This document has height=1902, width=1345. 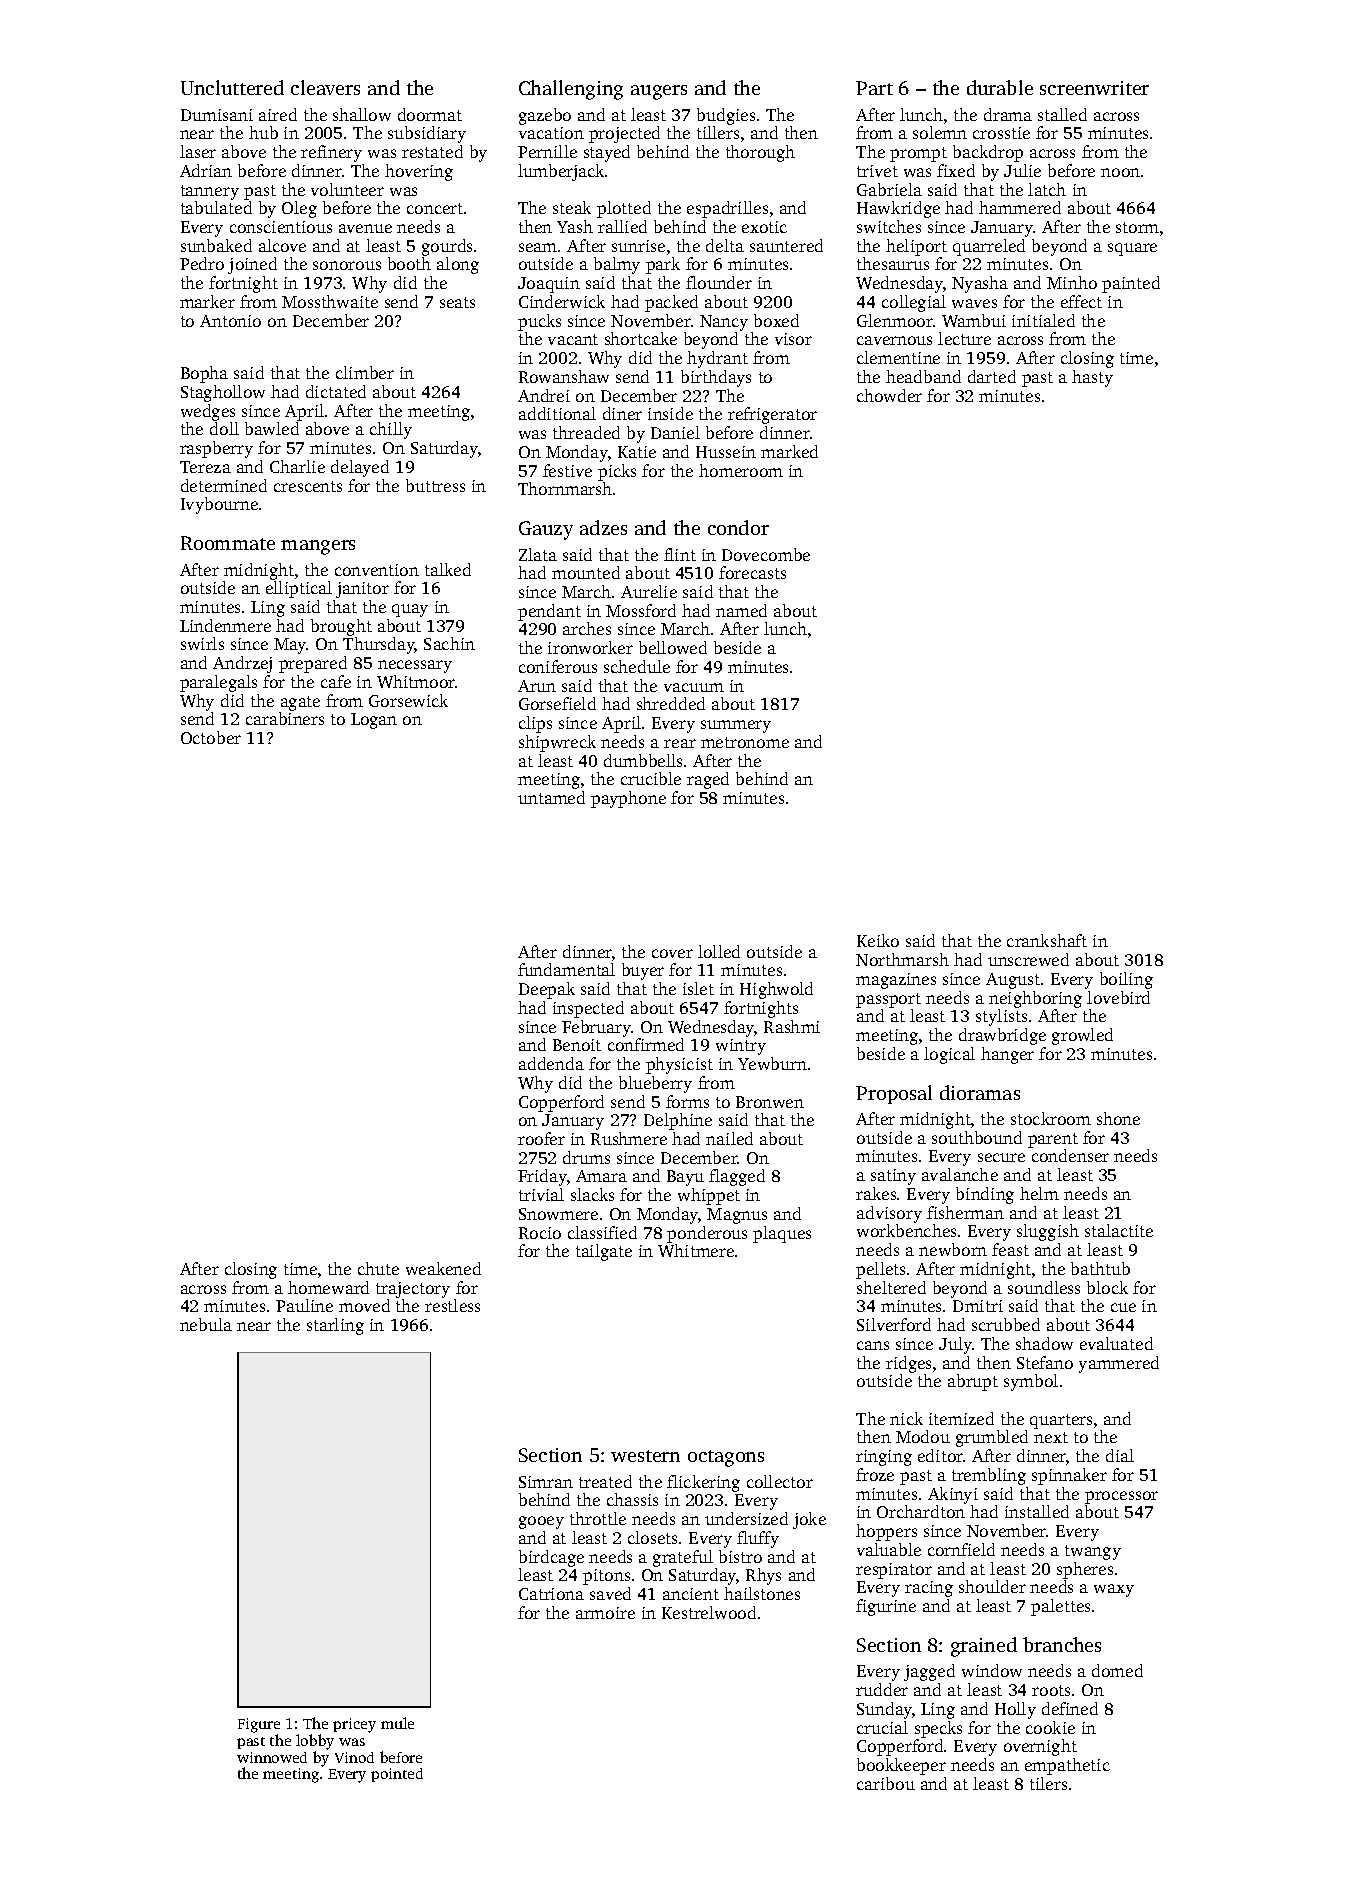 What do you see at coordinates (672, 953) in the document?
I see `cover` at bounding box center [672, 953].
